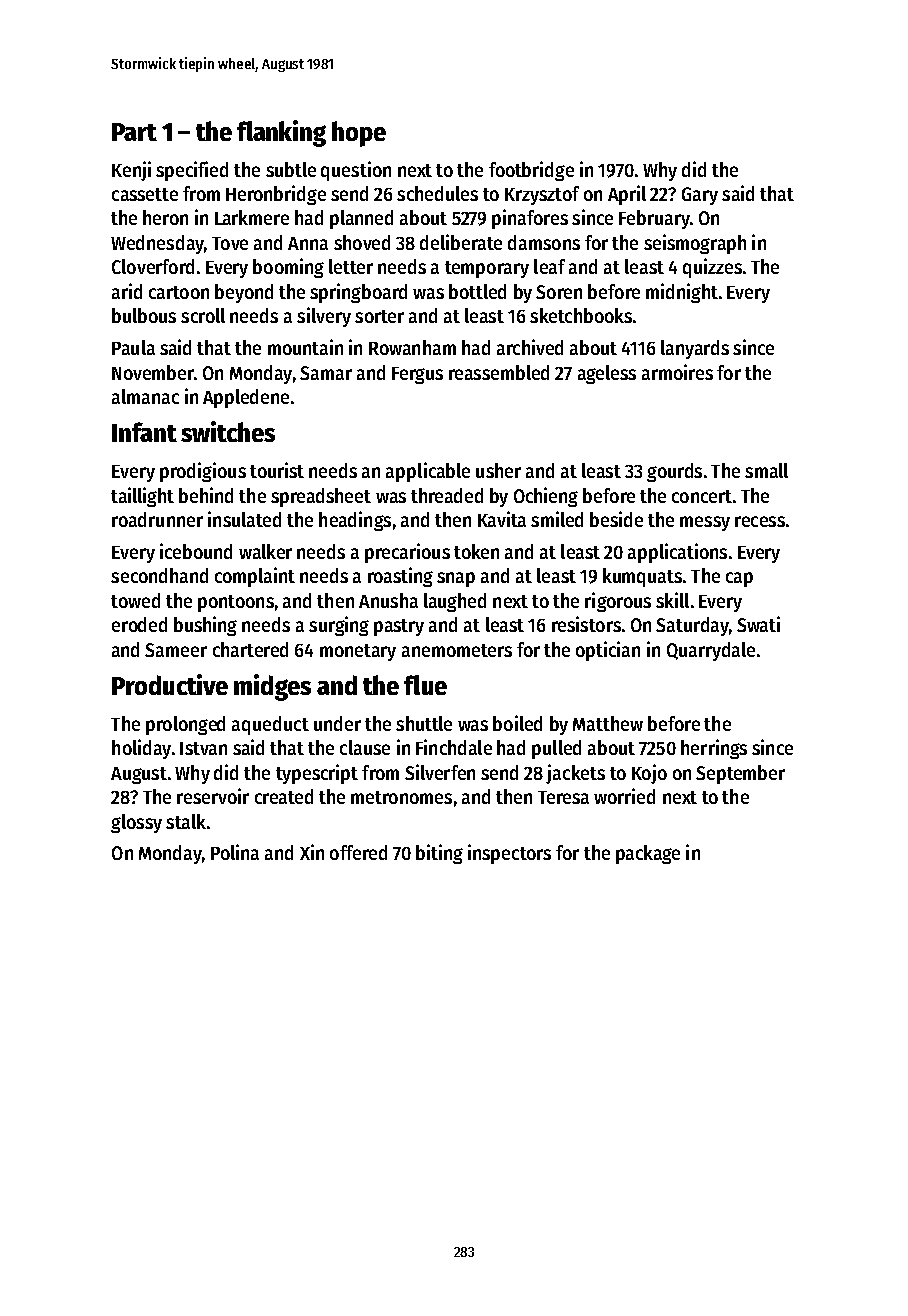  What do you see at coordinates (136, 823) in the screenshot?
I see `glossy` at bounding box center [136, 823].
